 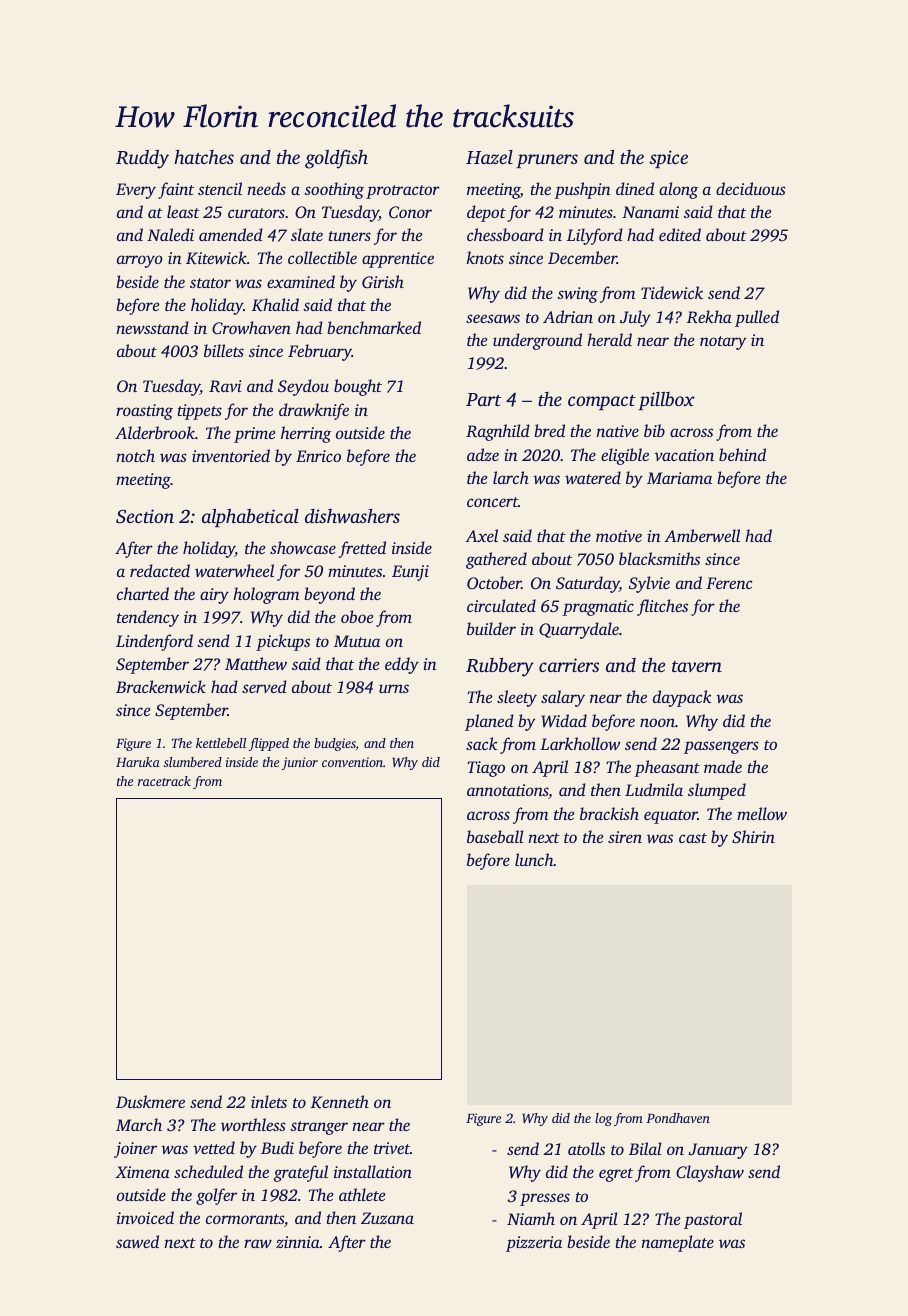 What do you see at coordinates (718, 1151) in the image?
I see `January` at bounding box center [718, 1151].
